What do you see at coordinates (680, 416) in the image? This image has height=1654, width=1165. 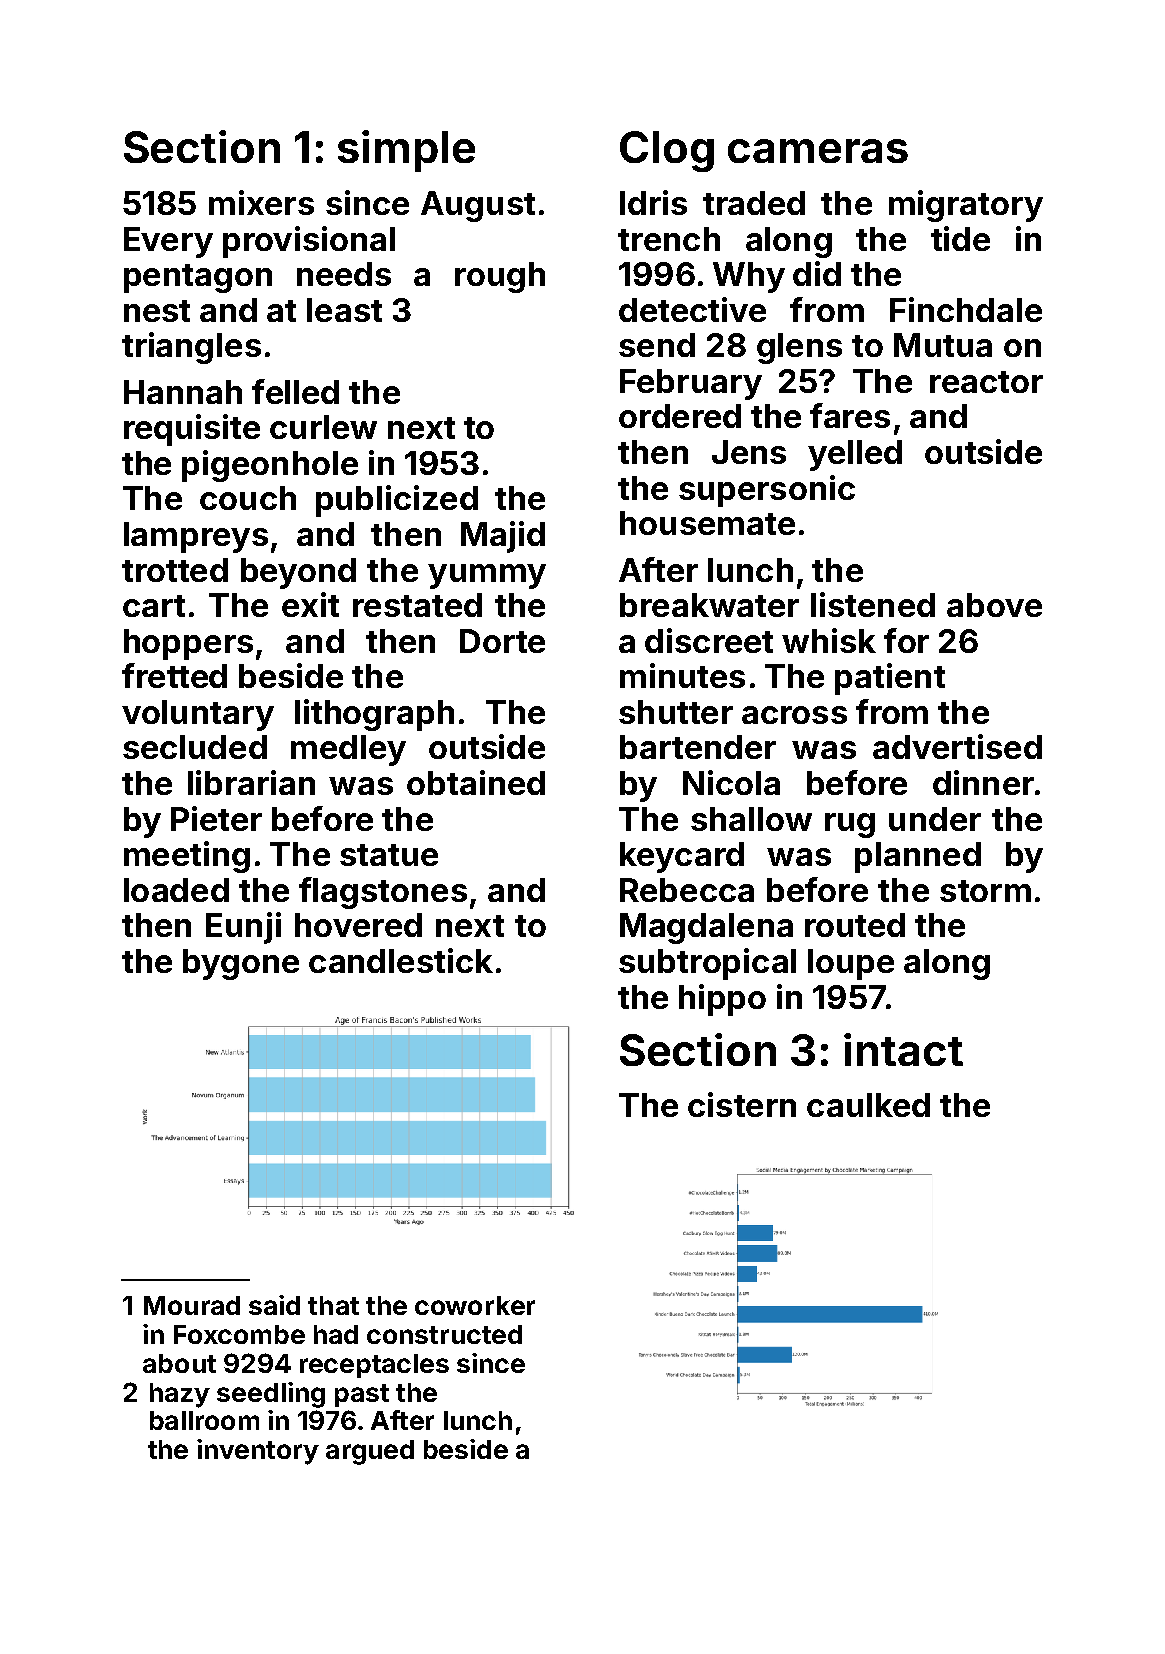 I see `ordered` at bounding box center [680, 416].
